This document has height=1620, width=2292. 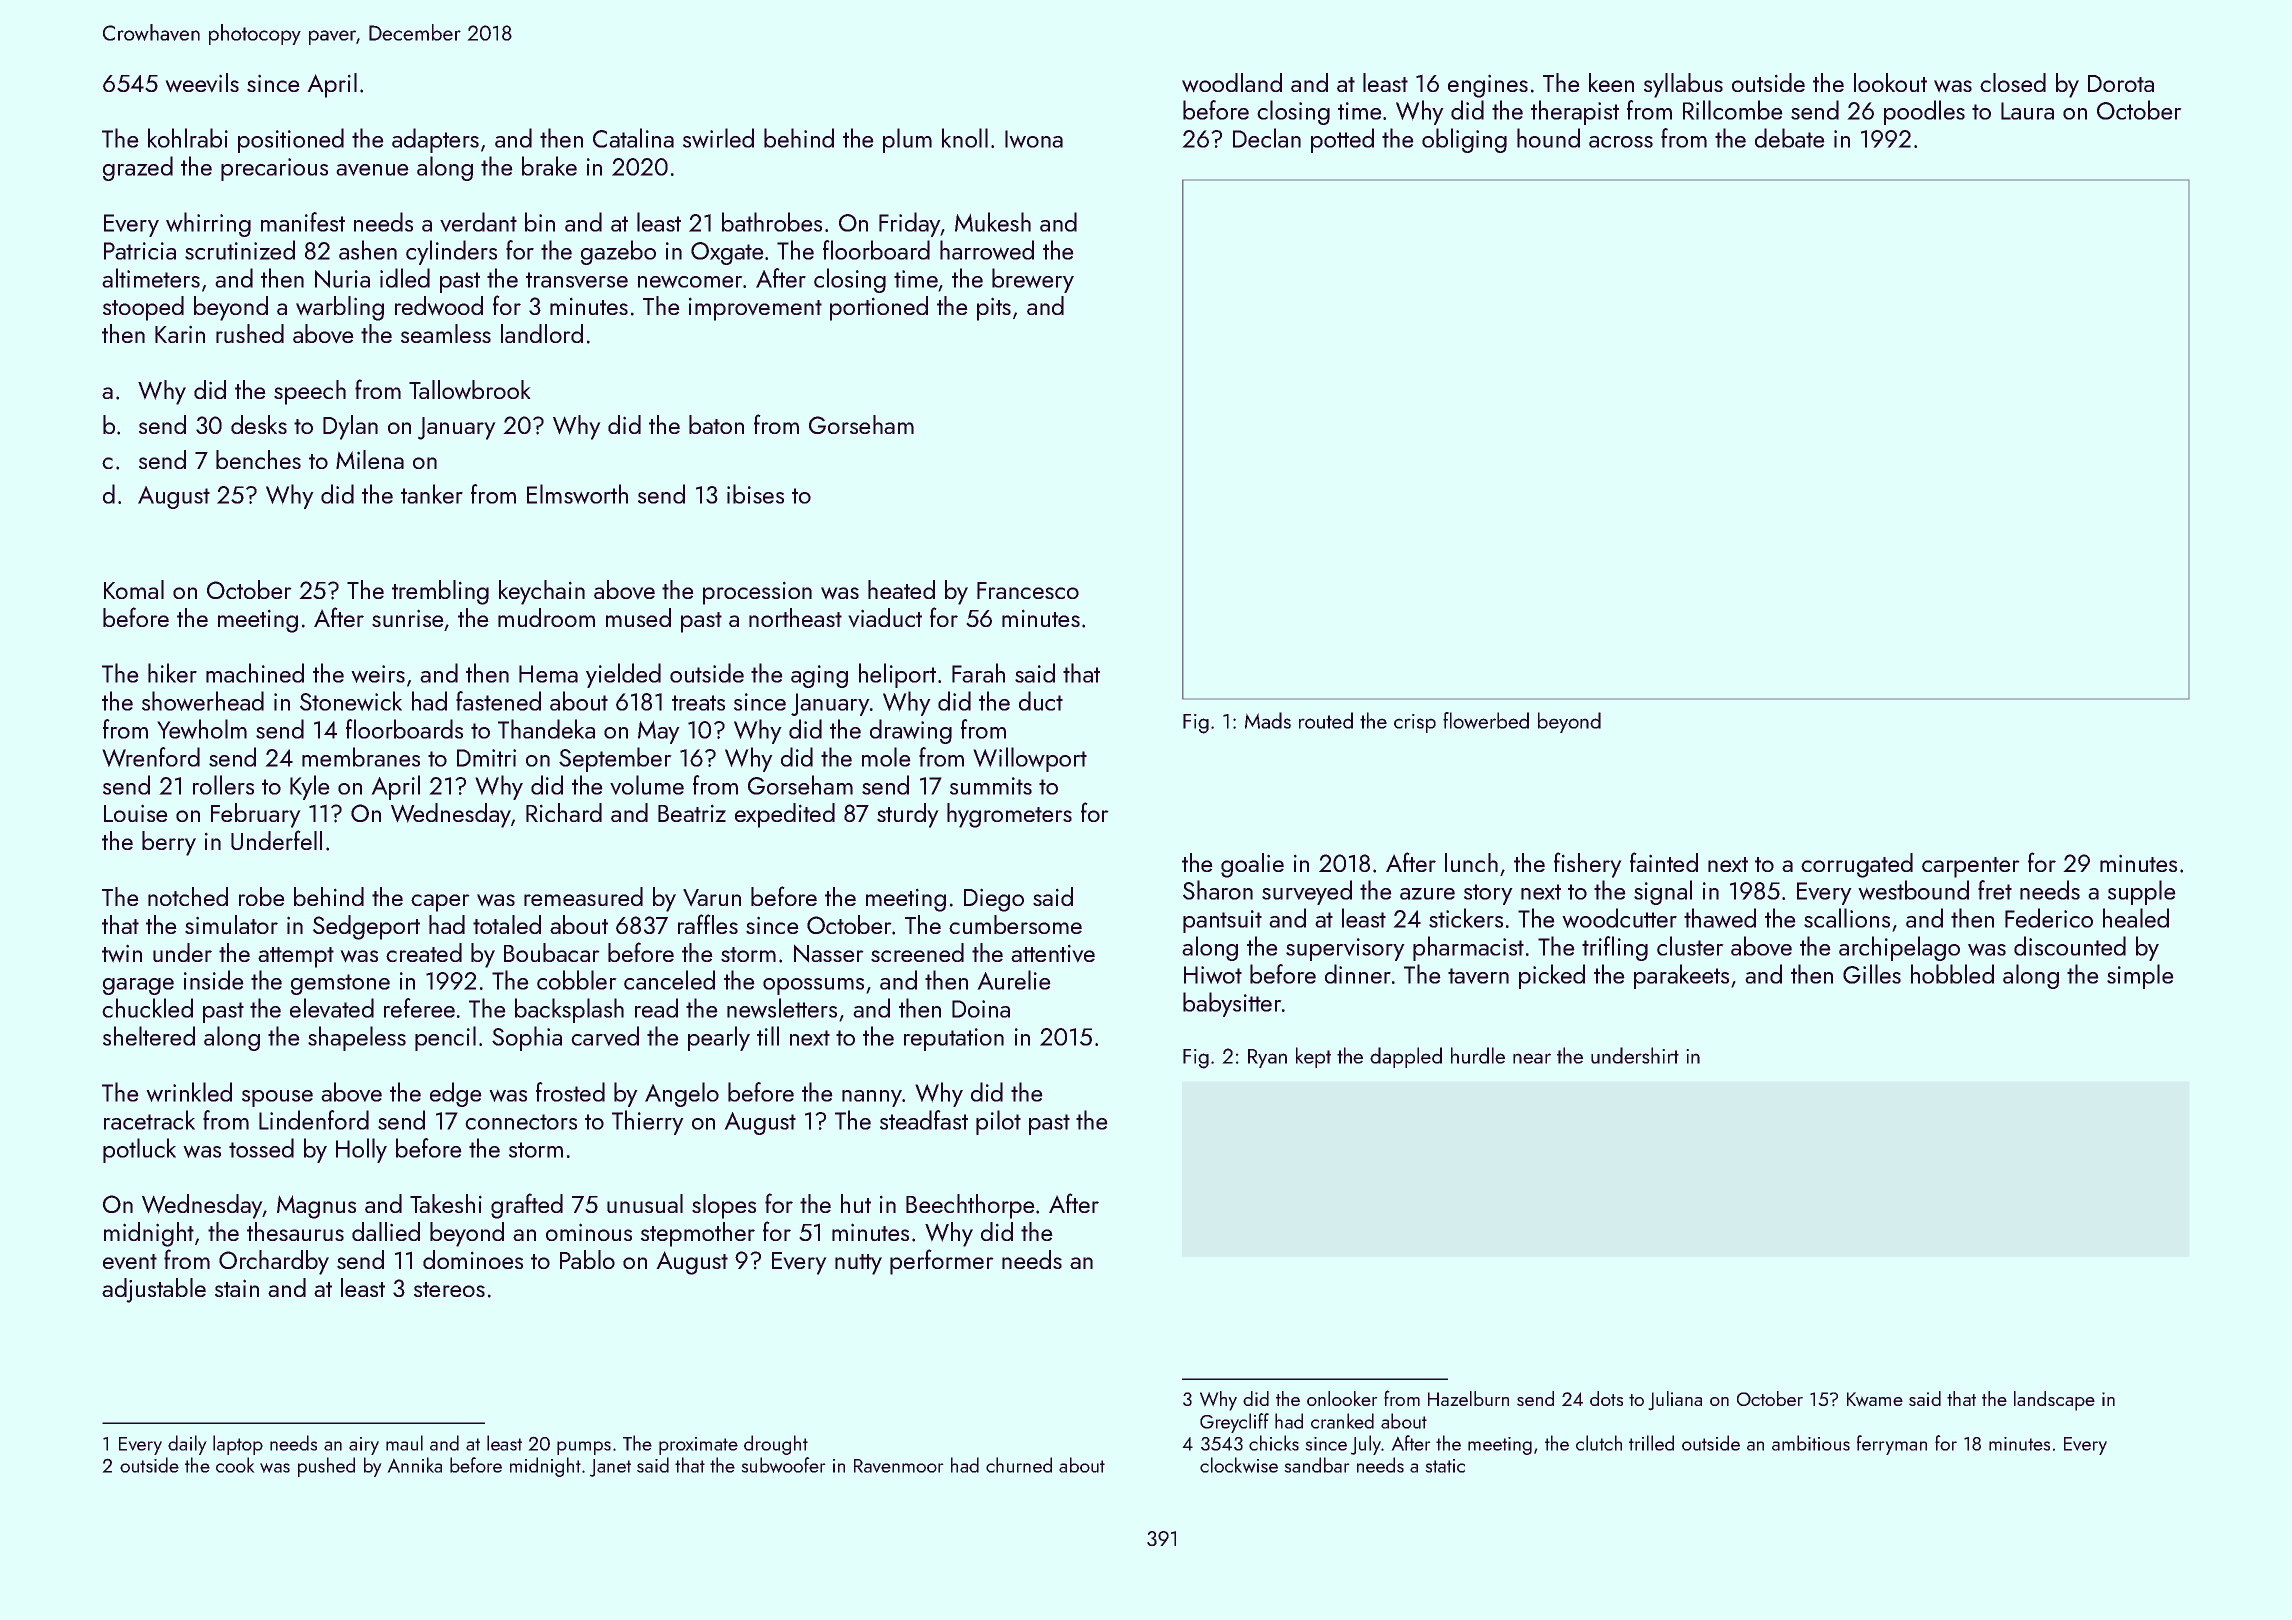 I want to click on harrowed, so click(x=987, y=250).
